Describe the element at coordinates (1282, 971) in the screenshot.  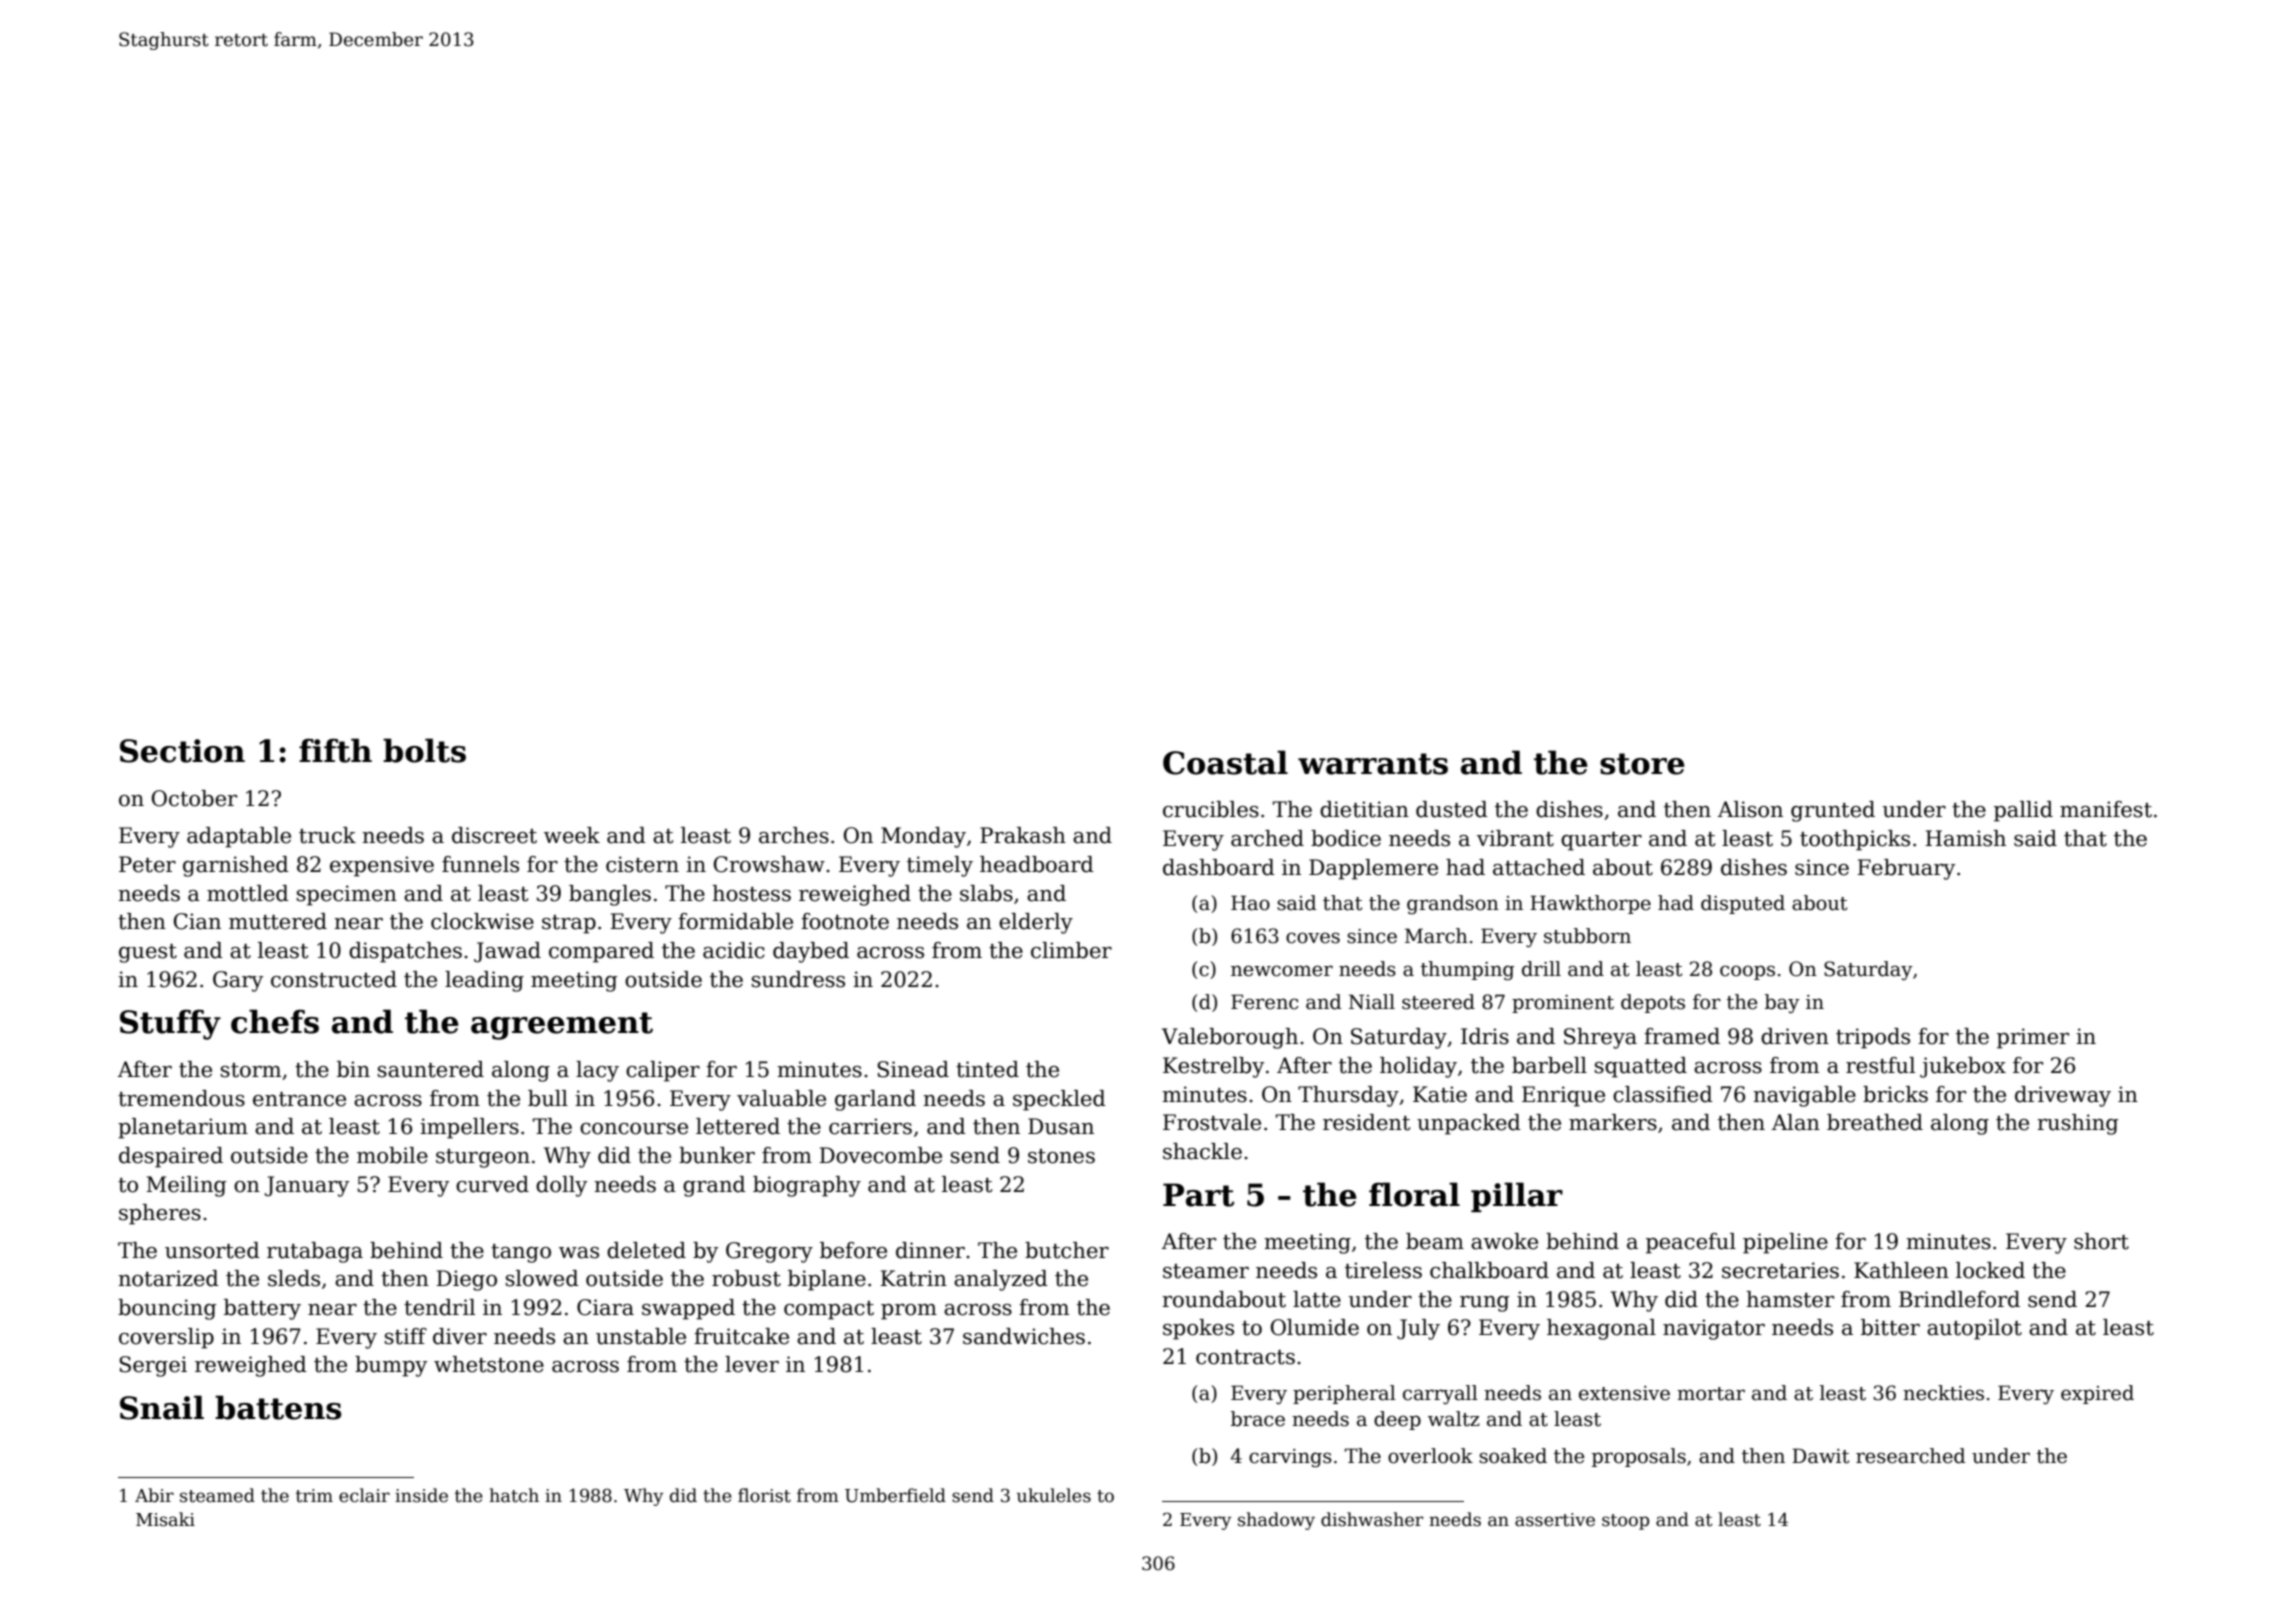
I see `newcomer` at that location.
